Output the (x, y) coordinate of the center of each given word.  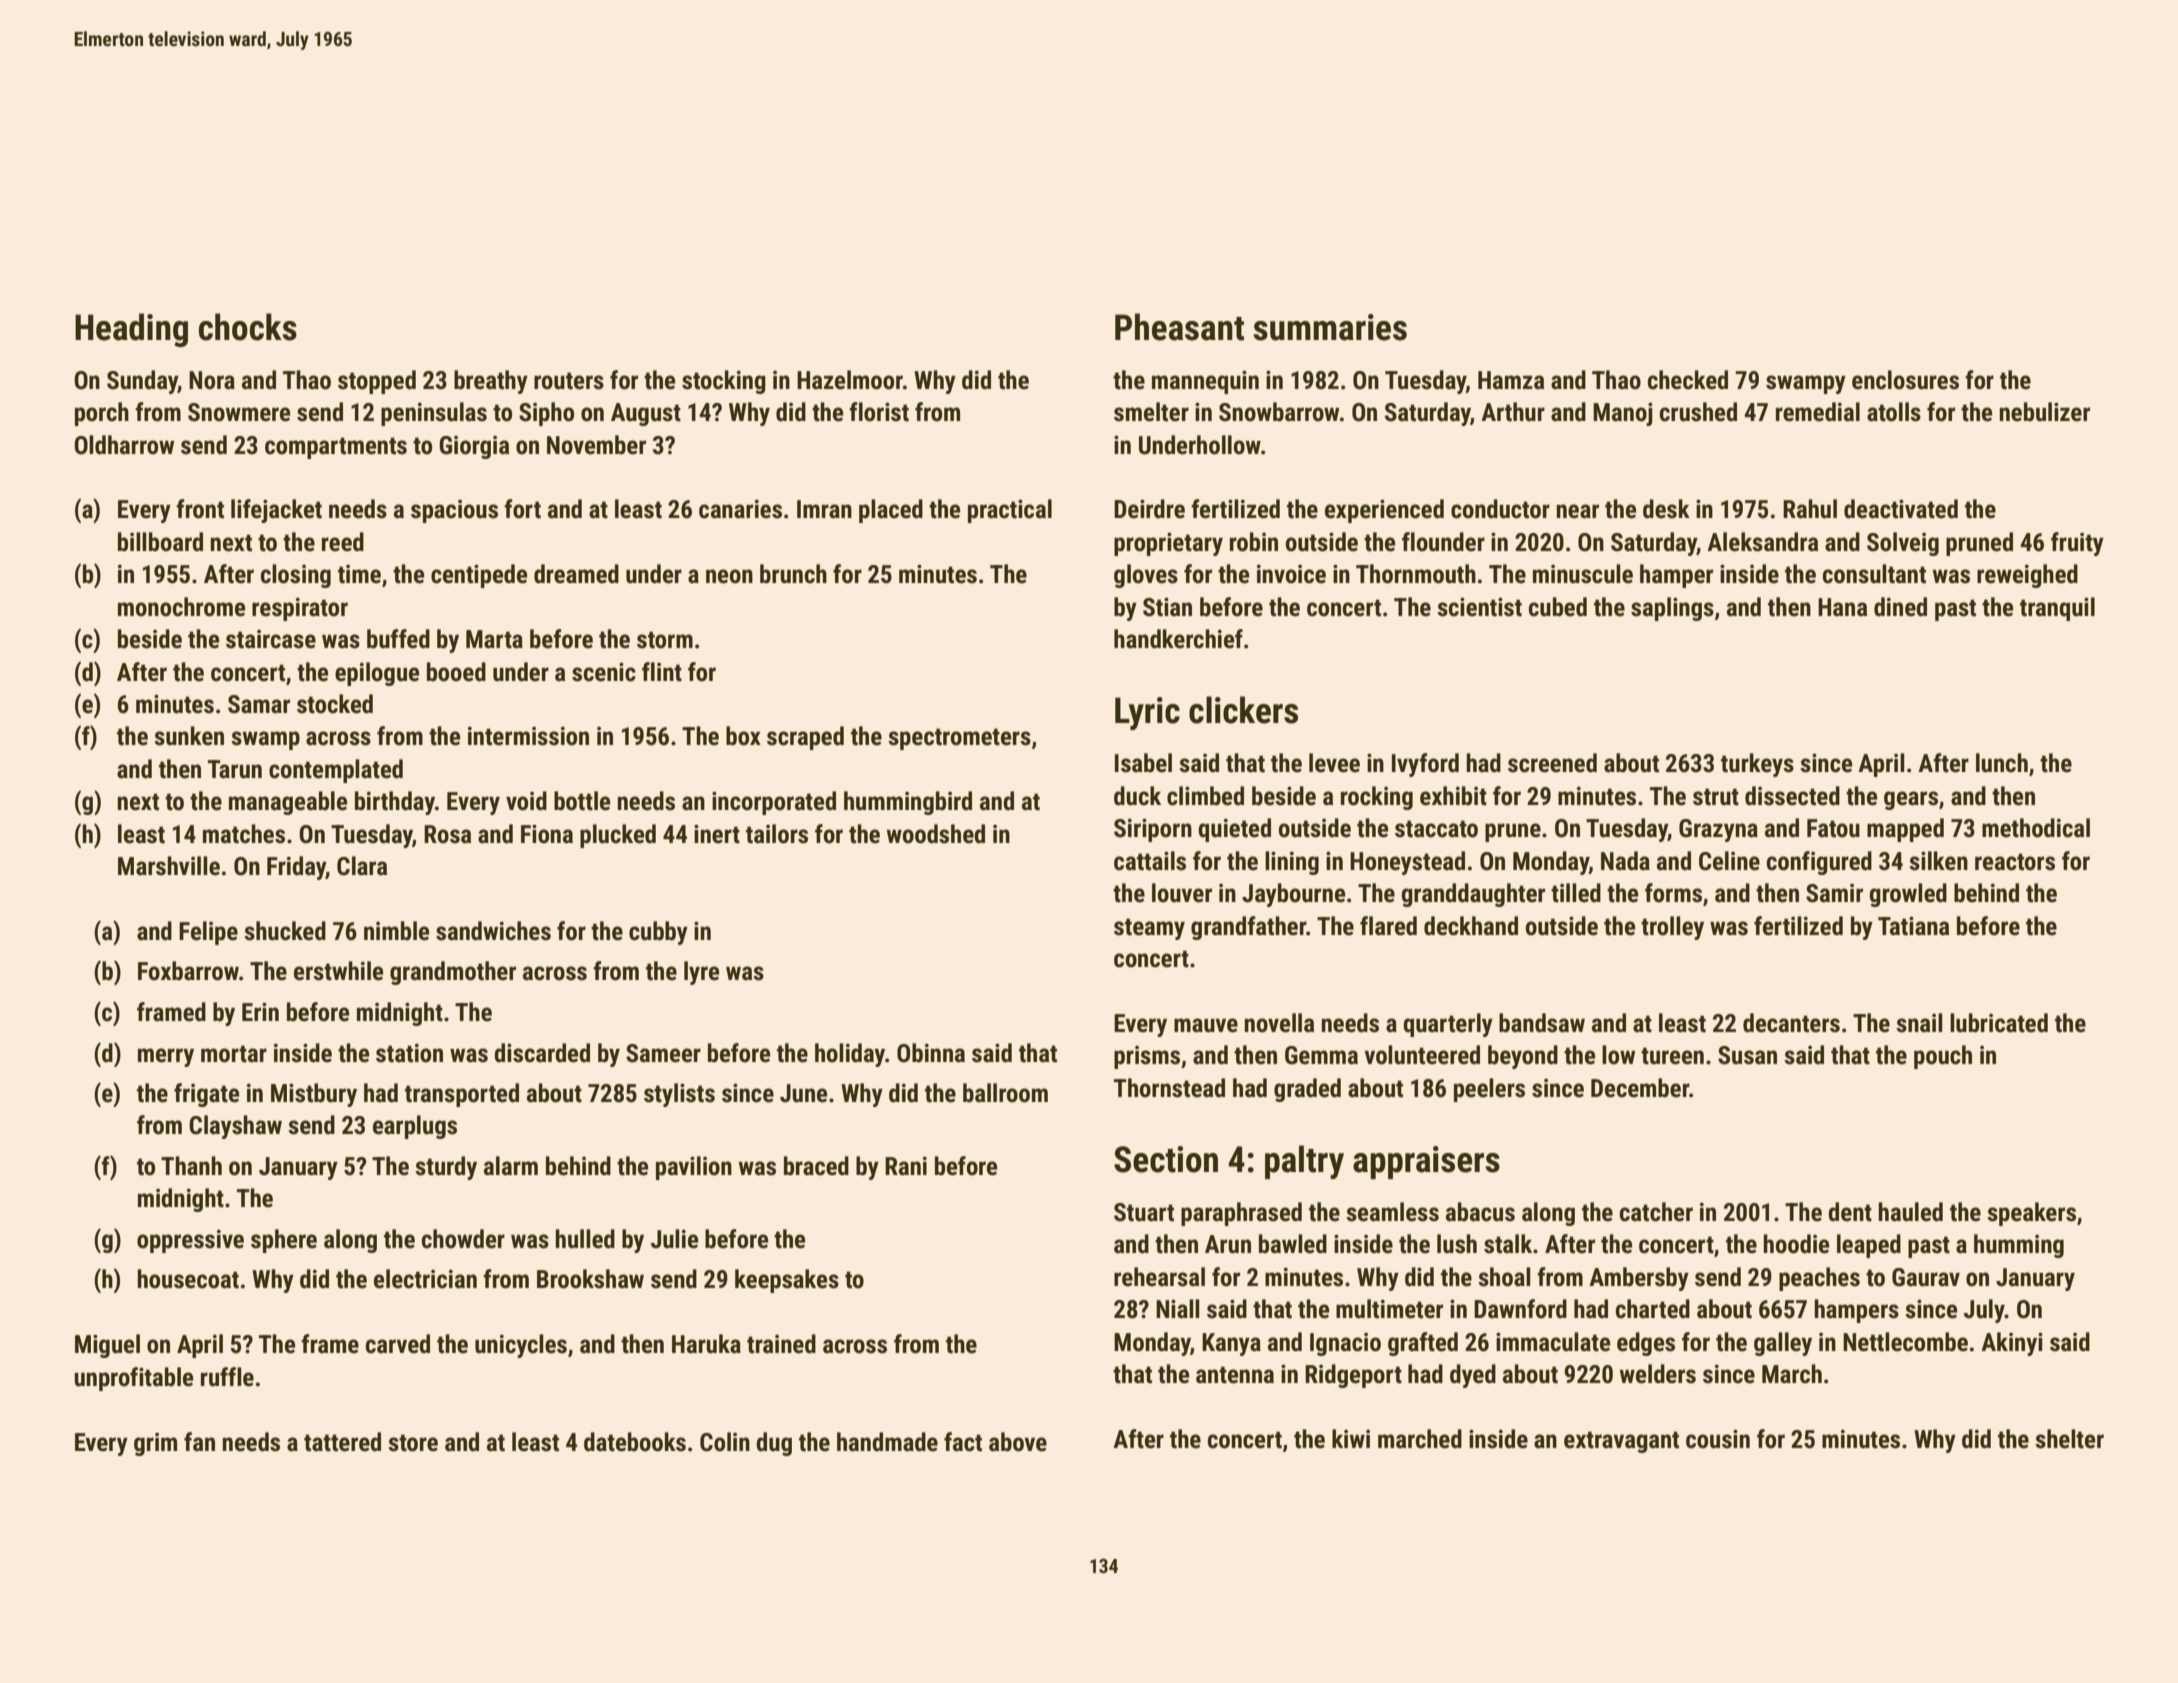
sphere (284, 1241)
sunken (189, 736)
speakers (2031, 1214)
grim (155, 1444)
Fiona (547, 834)
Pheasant (1179, 327)
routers (569, 381)
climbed (1205, 796)
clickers (1243, 710)
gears (1911, 800)
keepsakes (787, 1281)
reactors (2015, 862)
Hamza (1511, 380)
